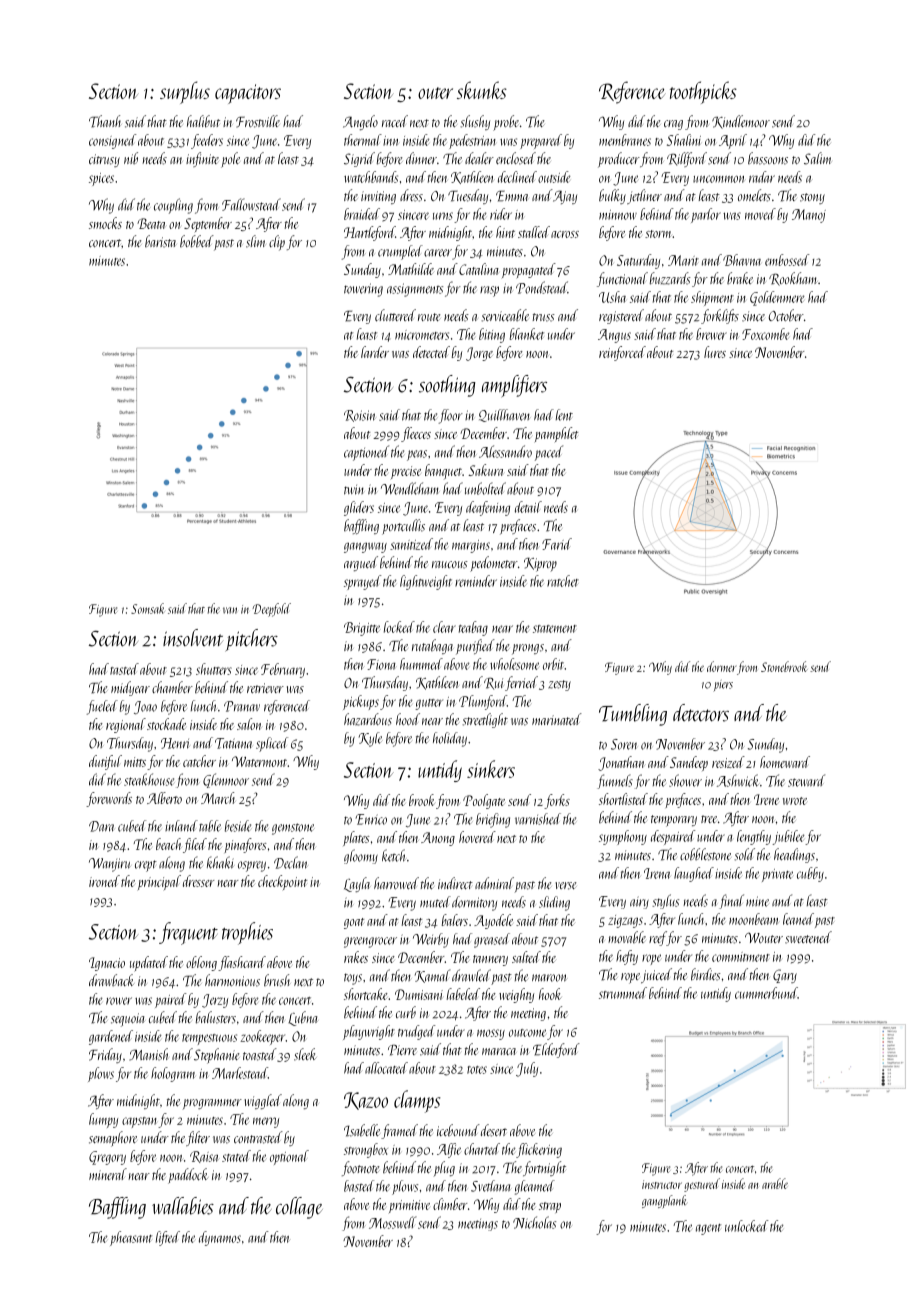  I want to click on lifted, so click(168, 1238).
